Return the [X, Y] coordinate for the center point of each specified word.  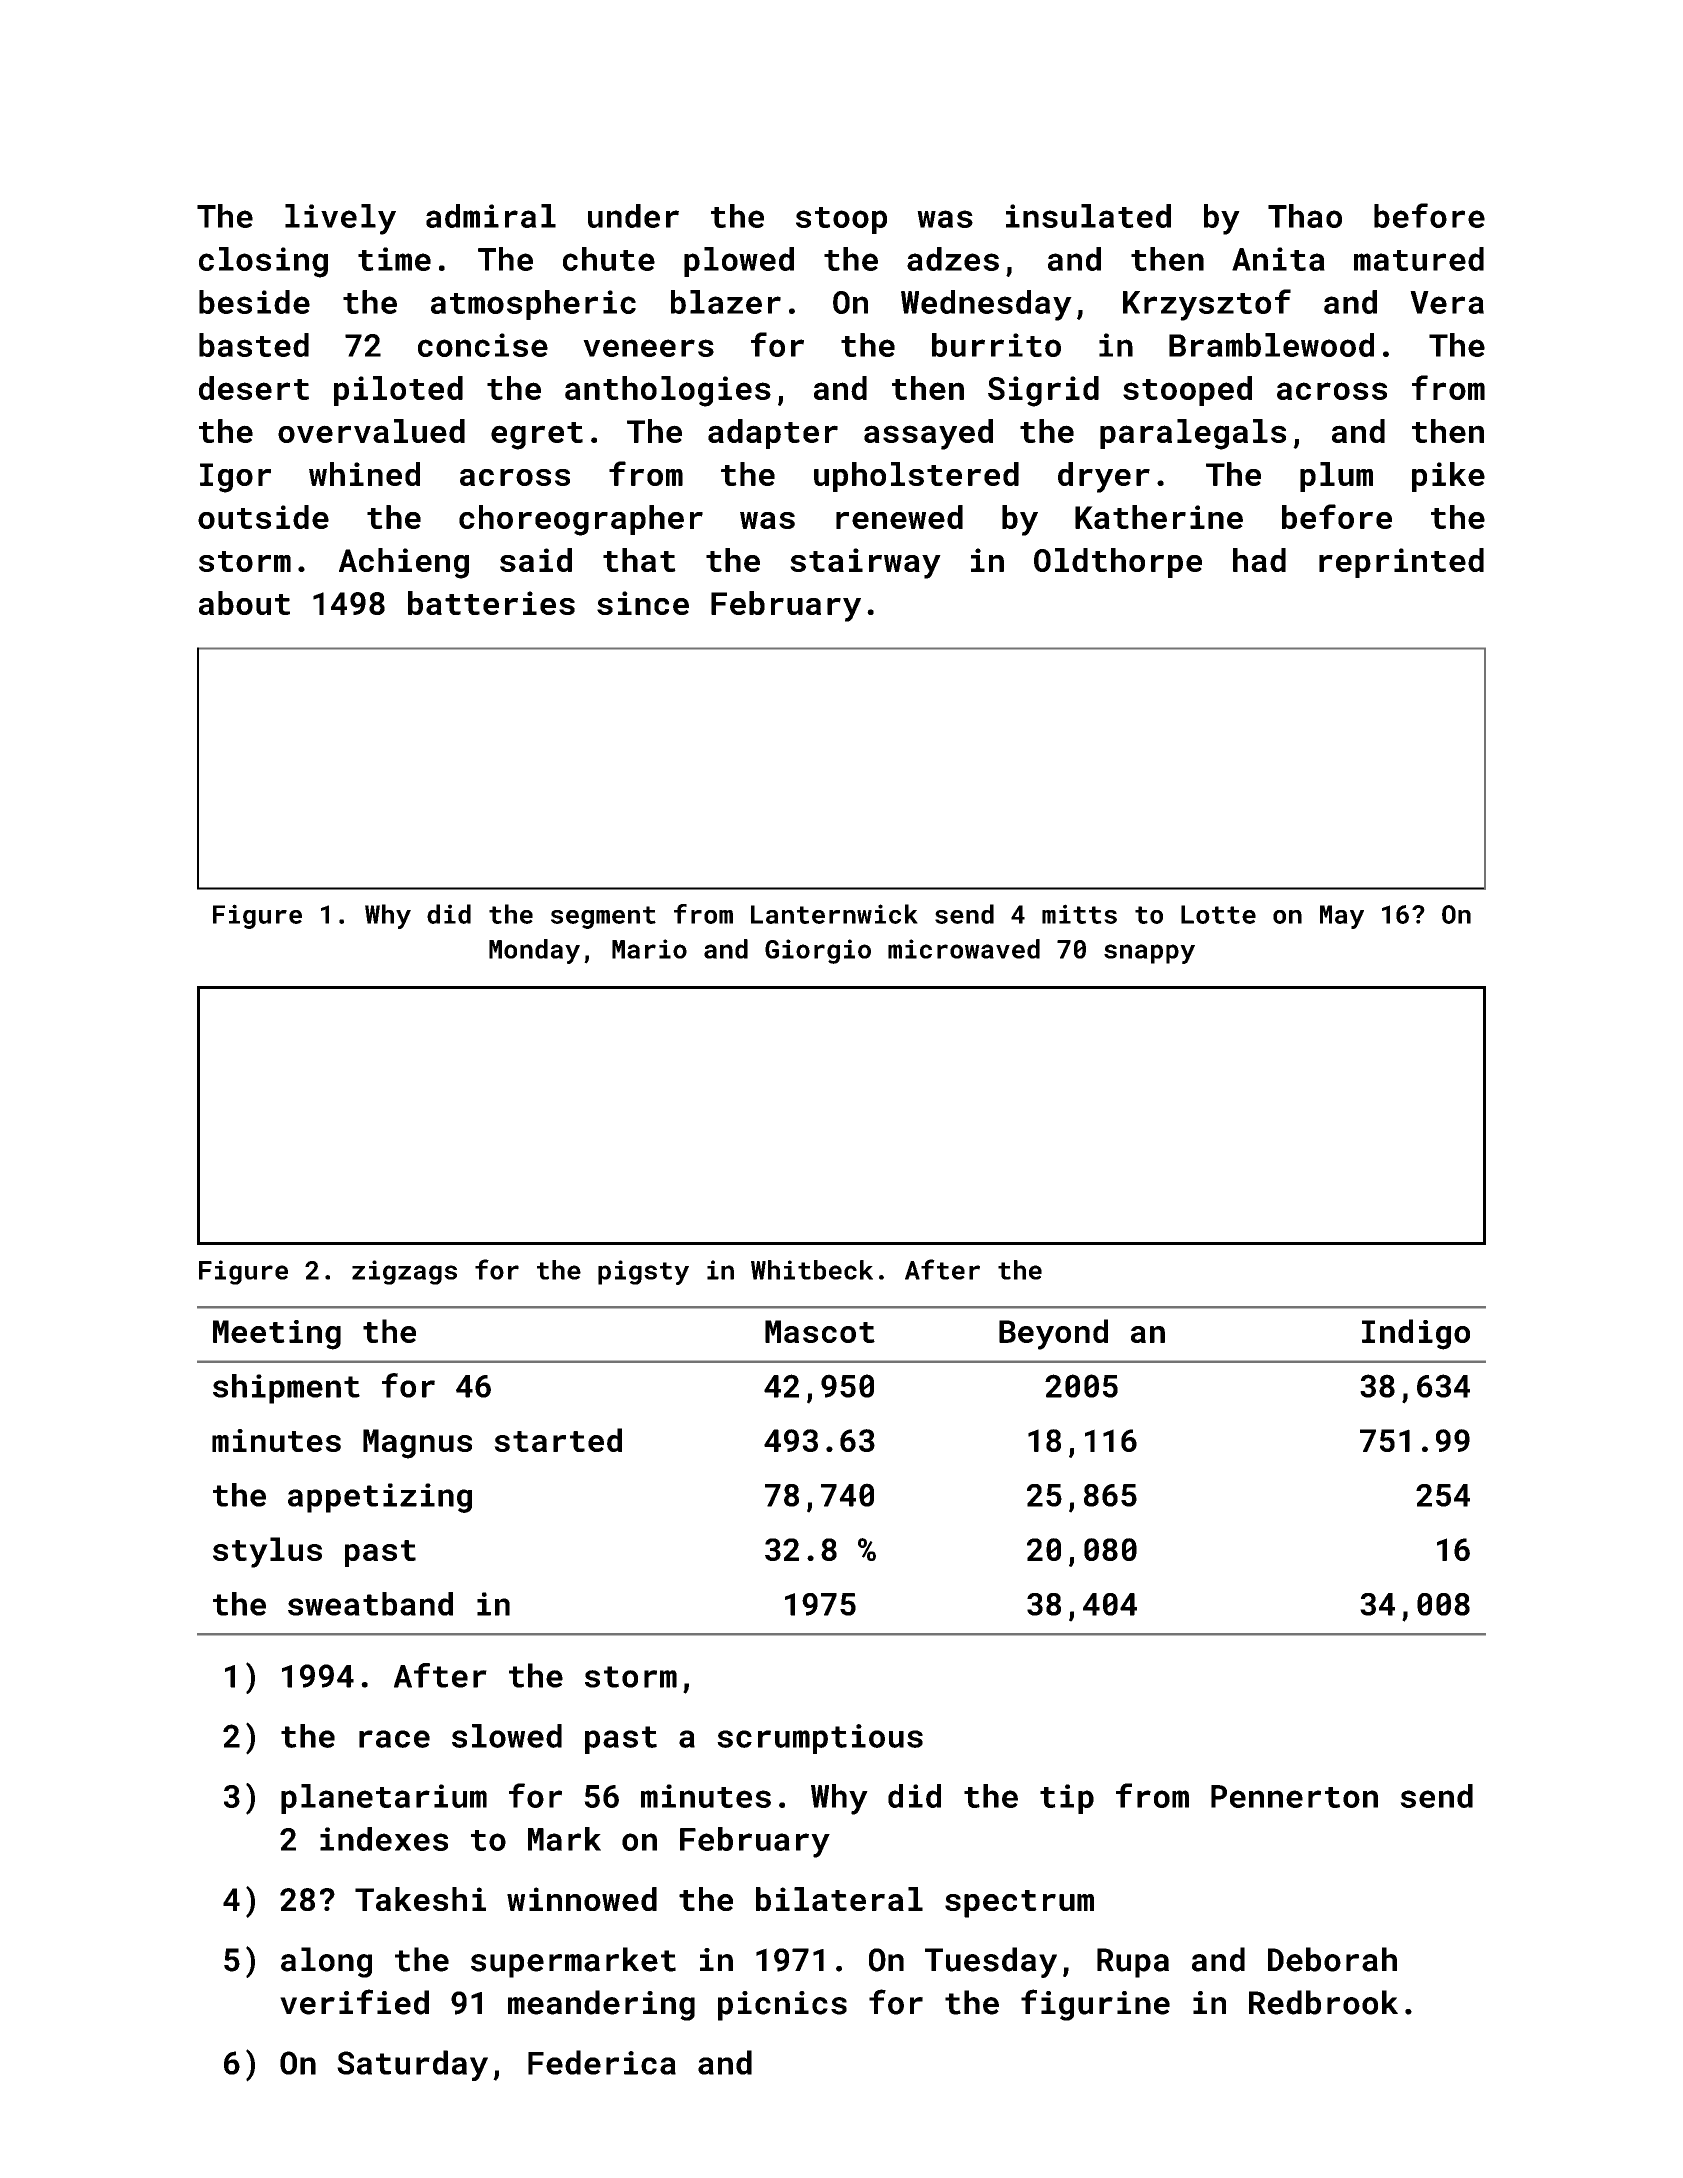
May [1342, 917]
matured [1419, 259]
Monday [534, 951]
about [244, 603]
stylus [267, 1552]
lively [340, 219]
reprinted [1401, 563]
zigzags [404, 1272]
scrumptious [820, 1739]
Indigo [1416, 1334]
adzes [953, 259]
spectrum [1019, 1904]
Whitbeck [812, 1270]
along [326, 1962]
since [643, 603]
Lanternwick [834, 914]
